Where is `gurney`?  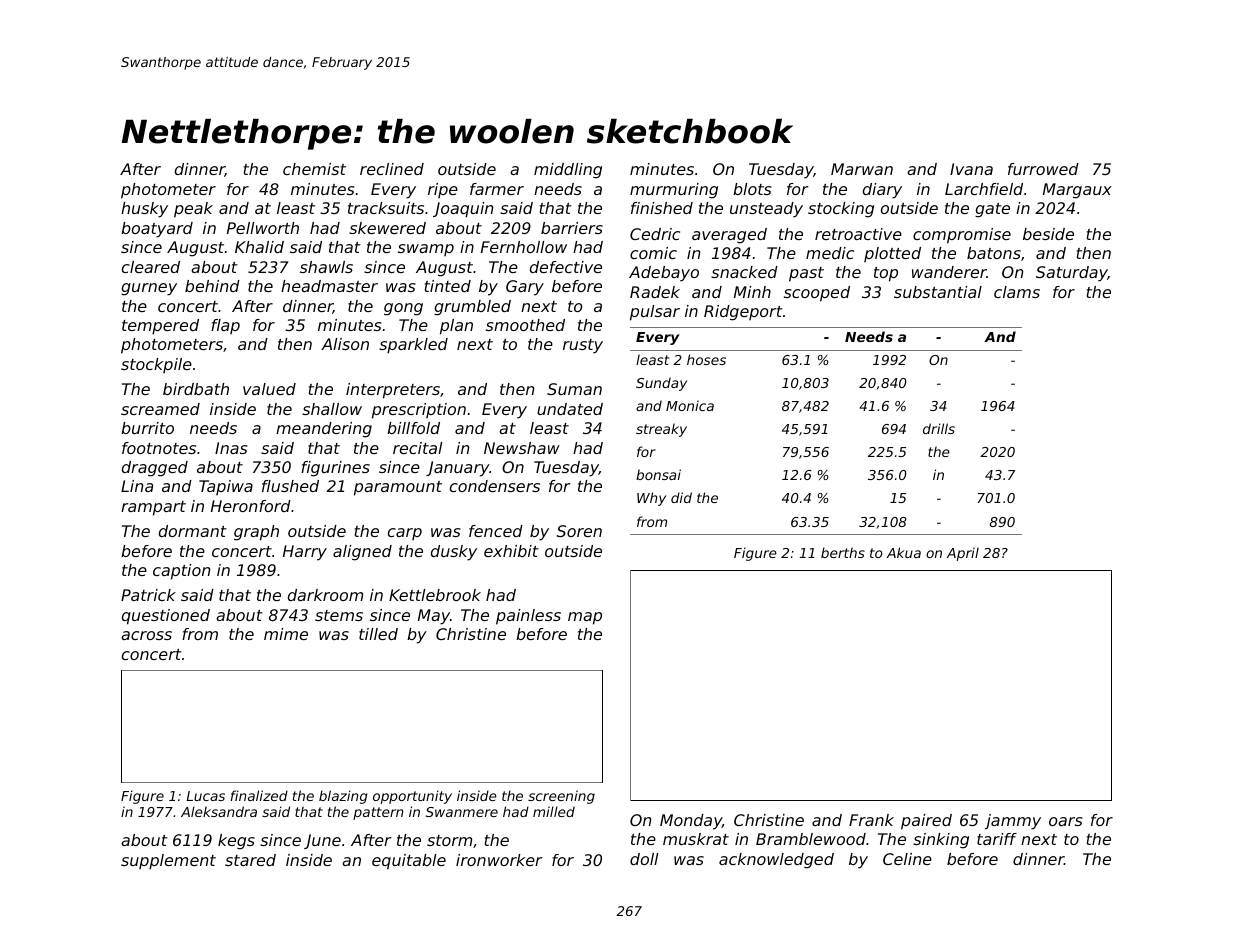 gurney is located at coordinates (149, 289).
